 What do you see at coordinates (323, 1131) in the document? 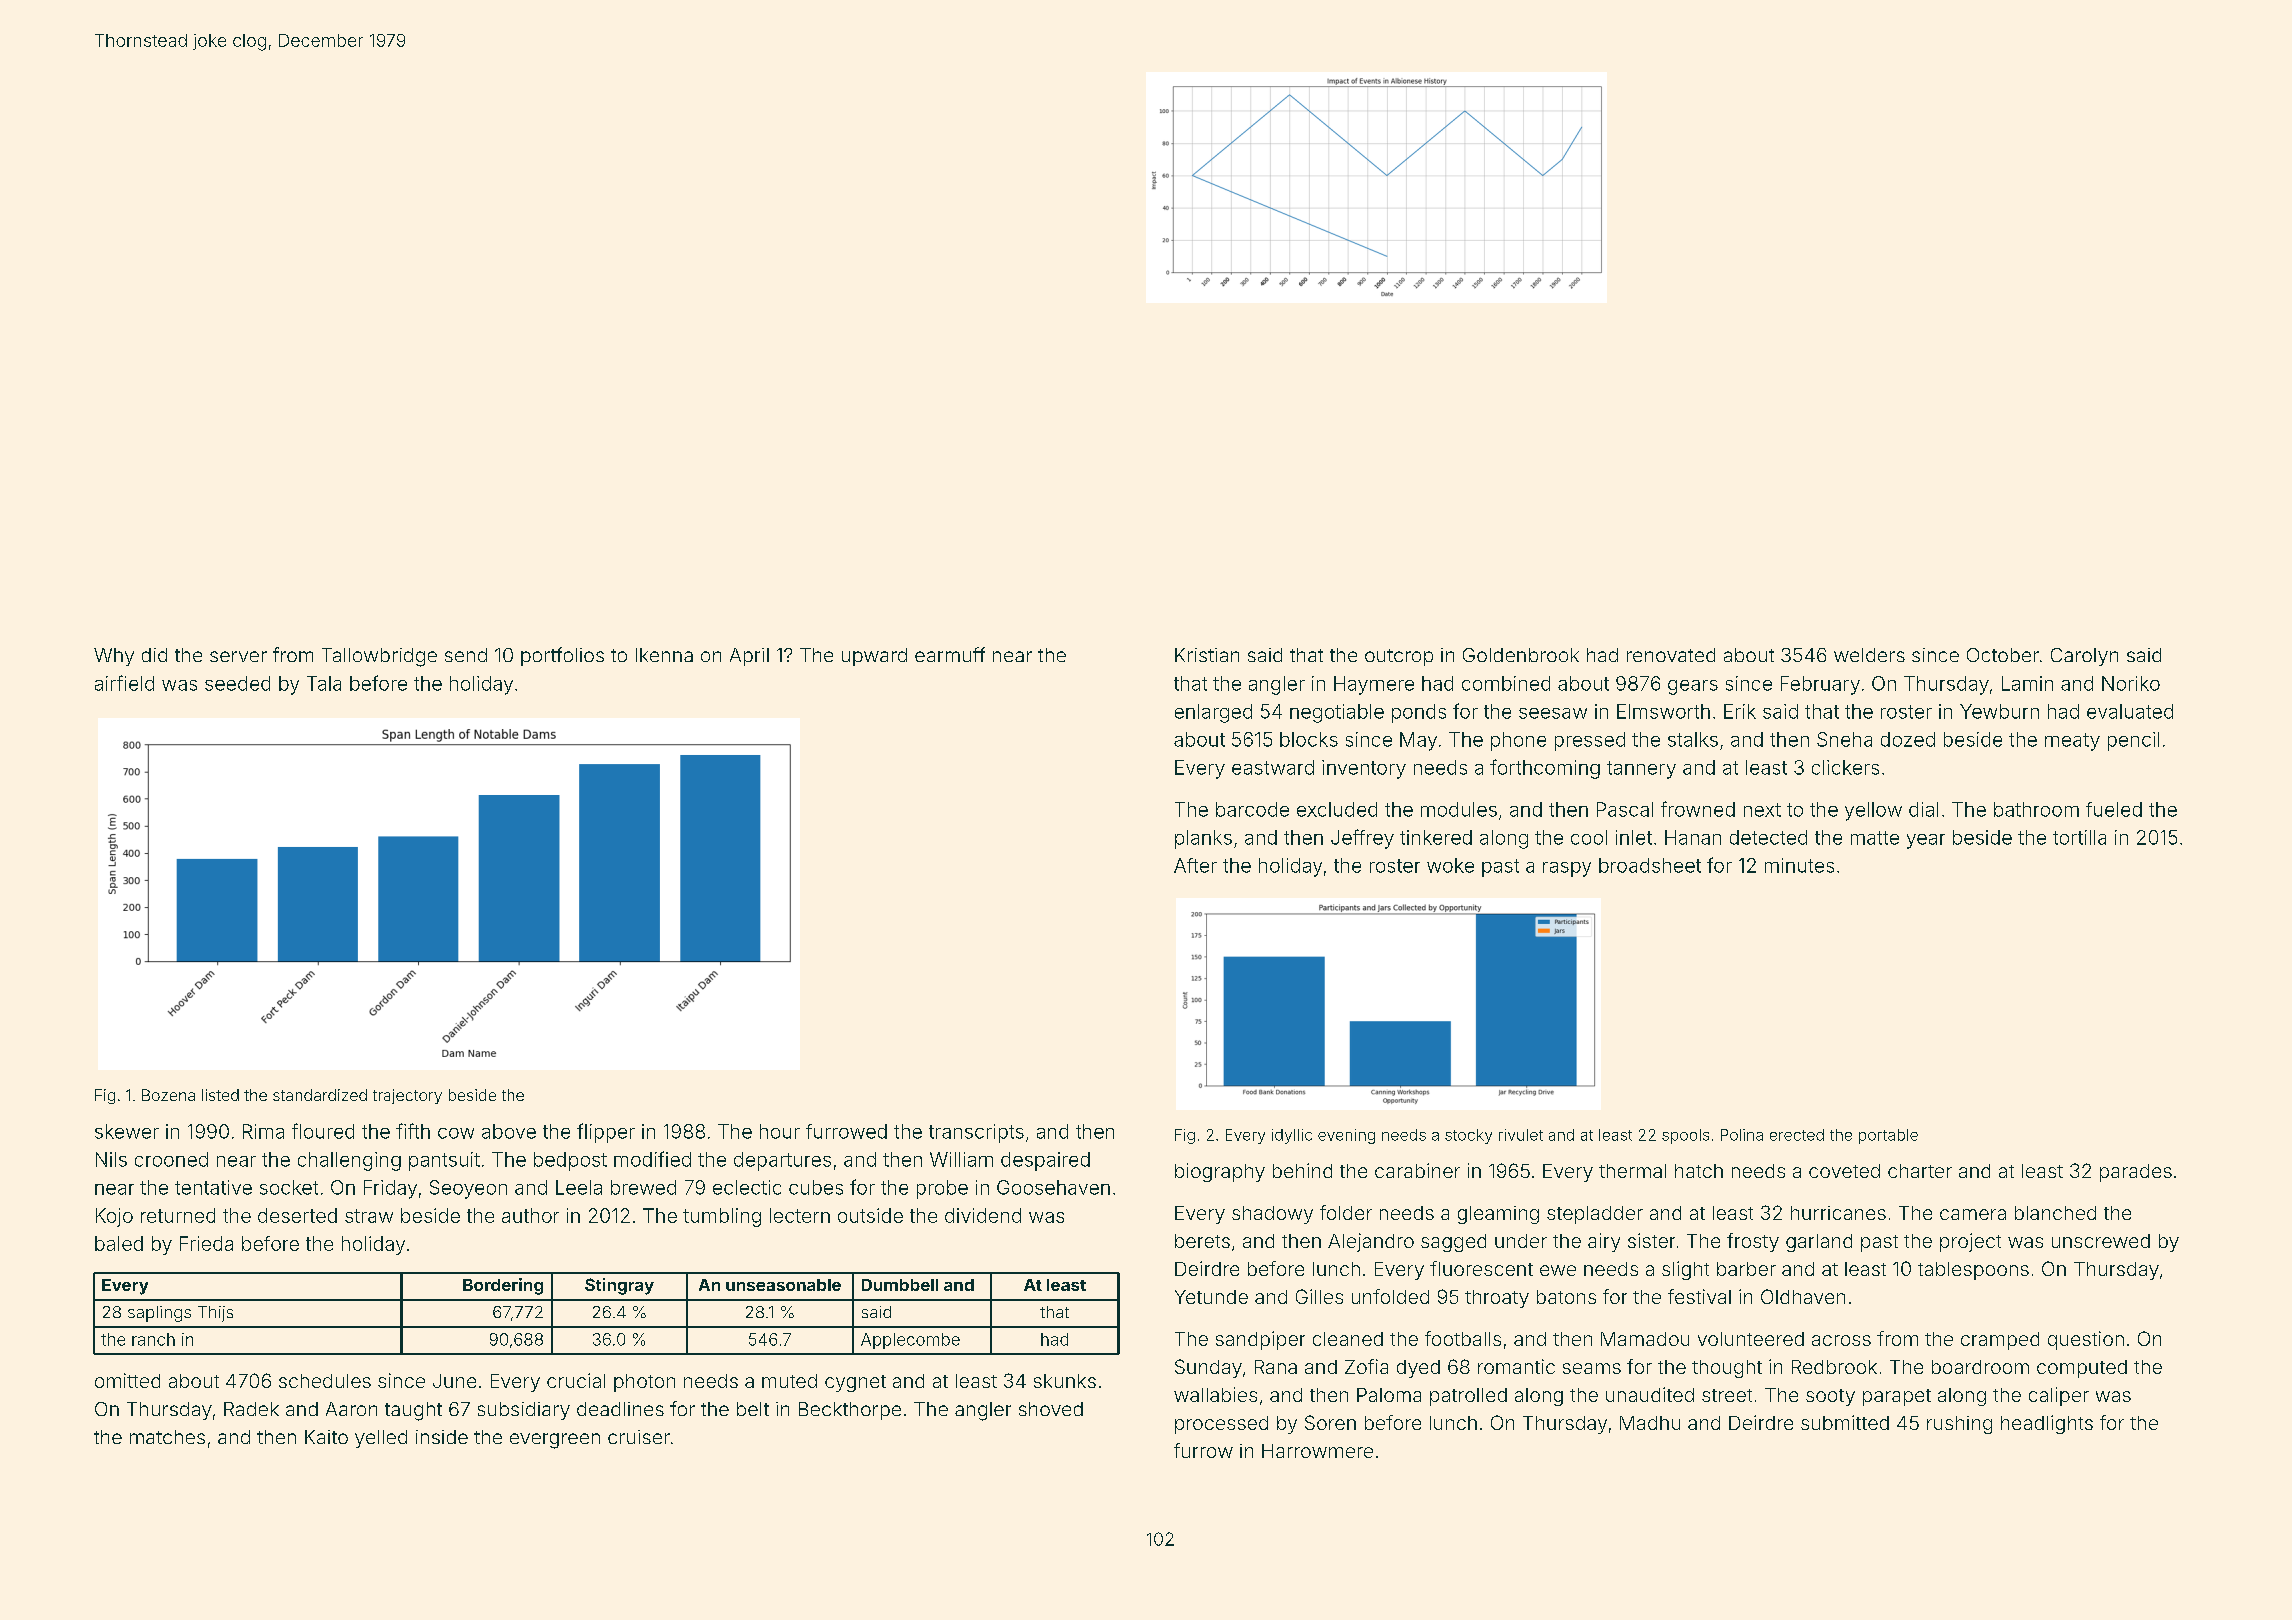
I see `floured` at bounding box center [323, 1131].
